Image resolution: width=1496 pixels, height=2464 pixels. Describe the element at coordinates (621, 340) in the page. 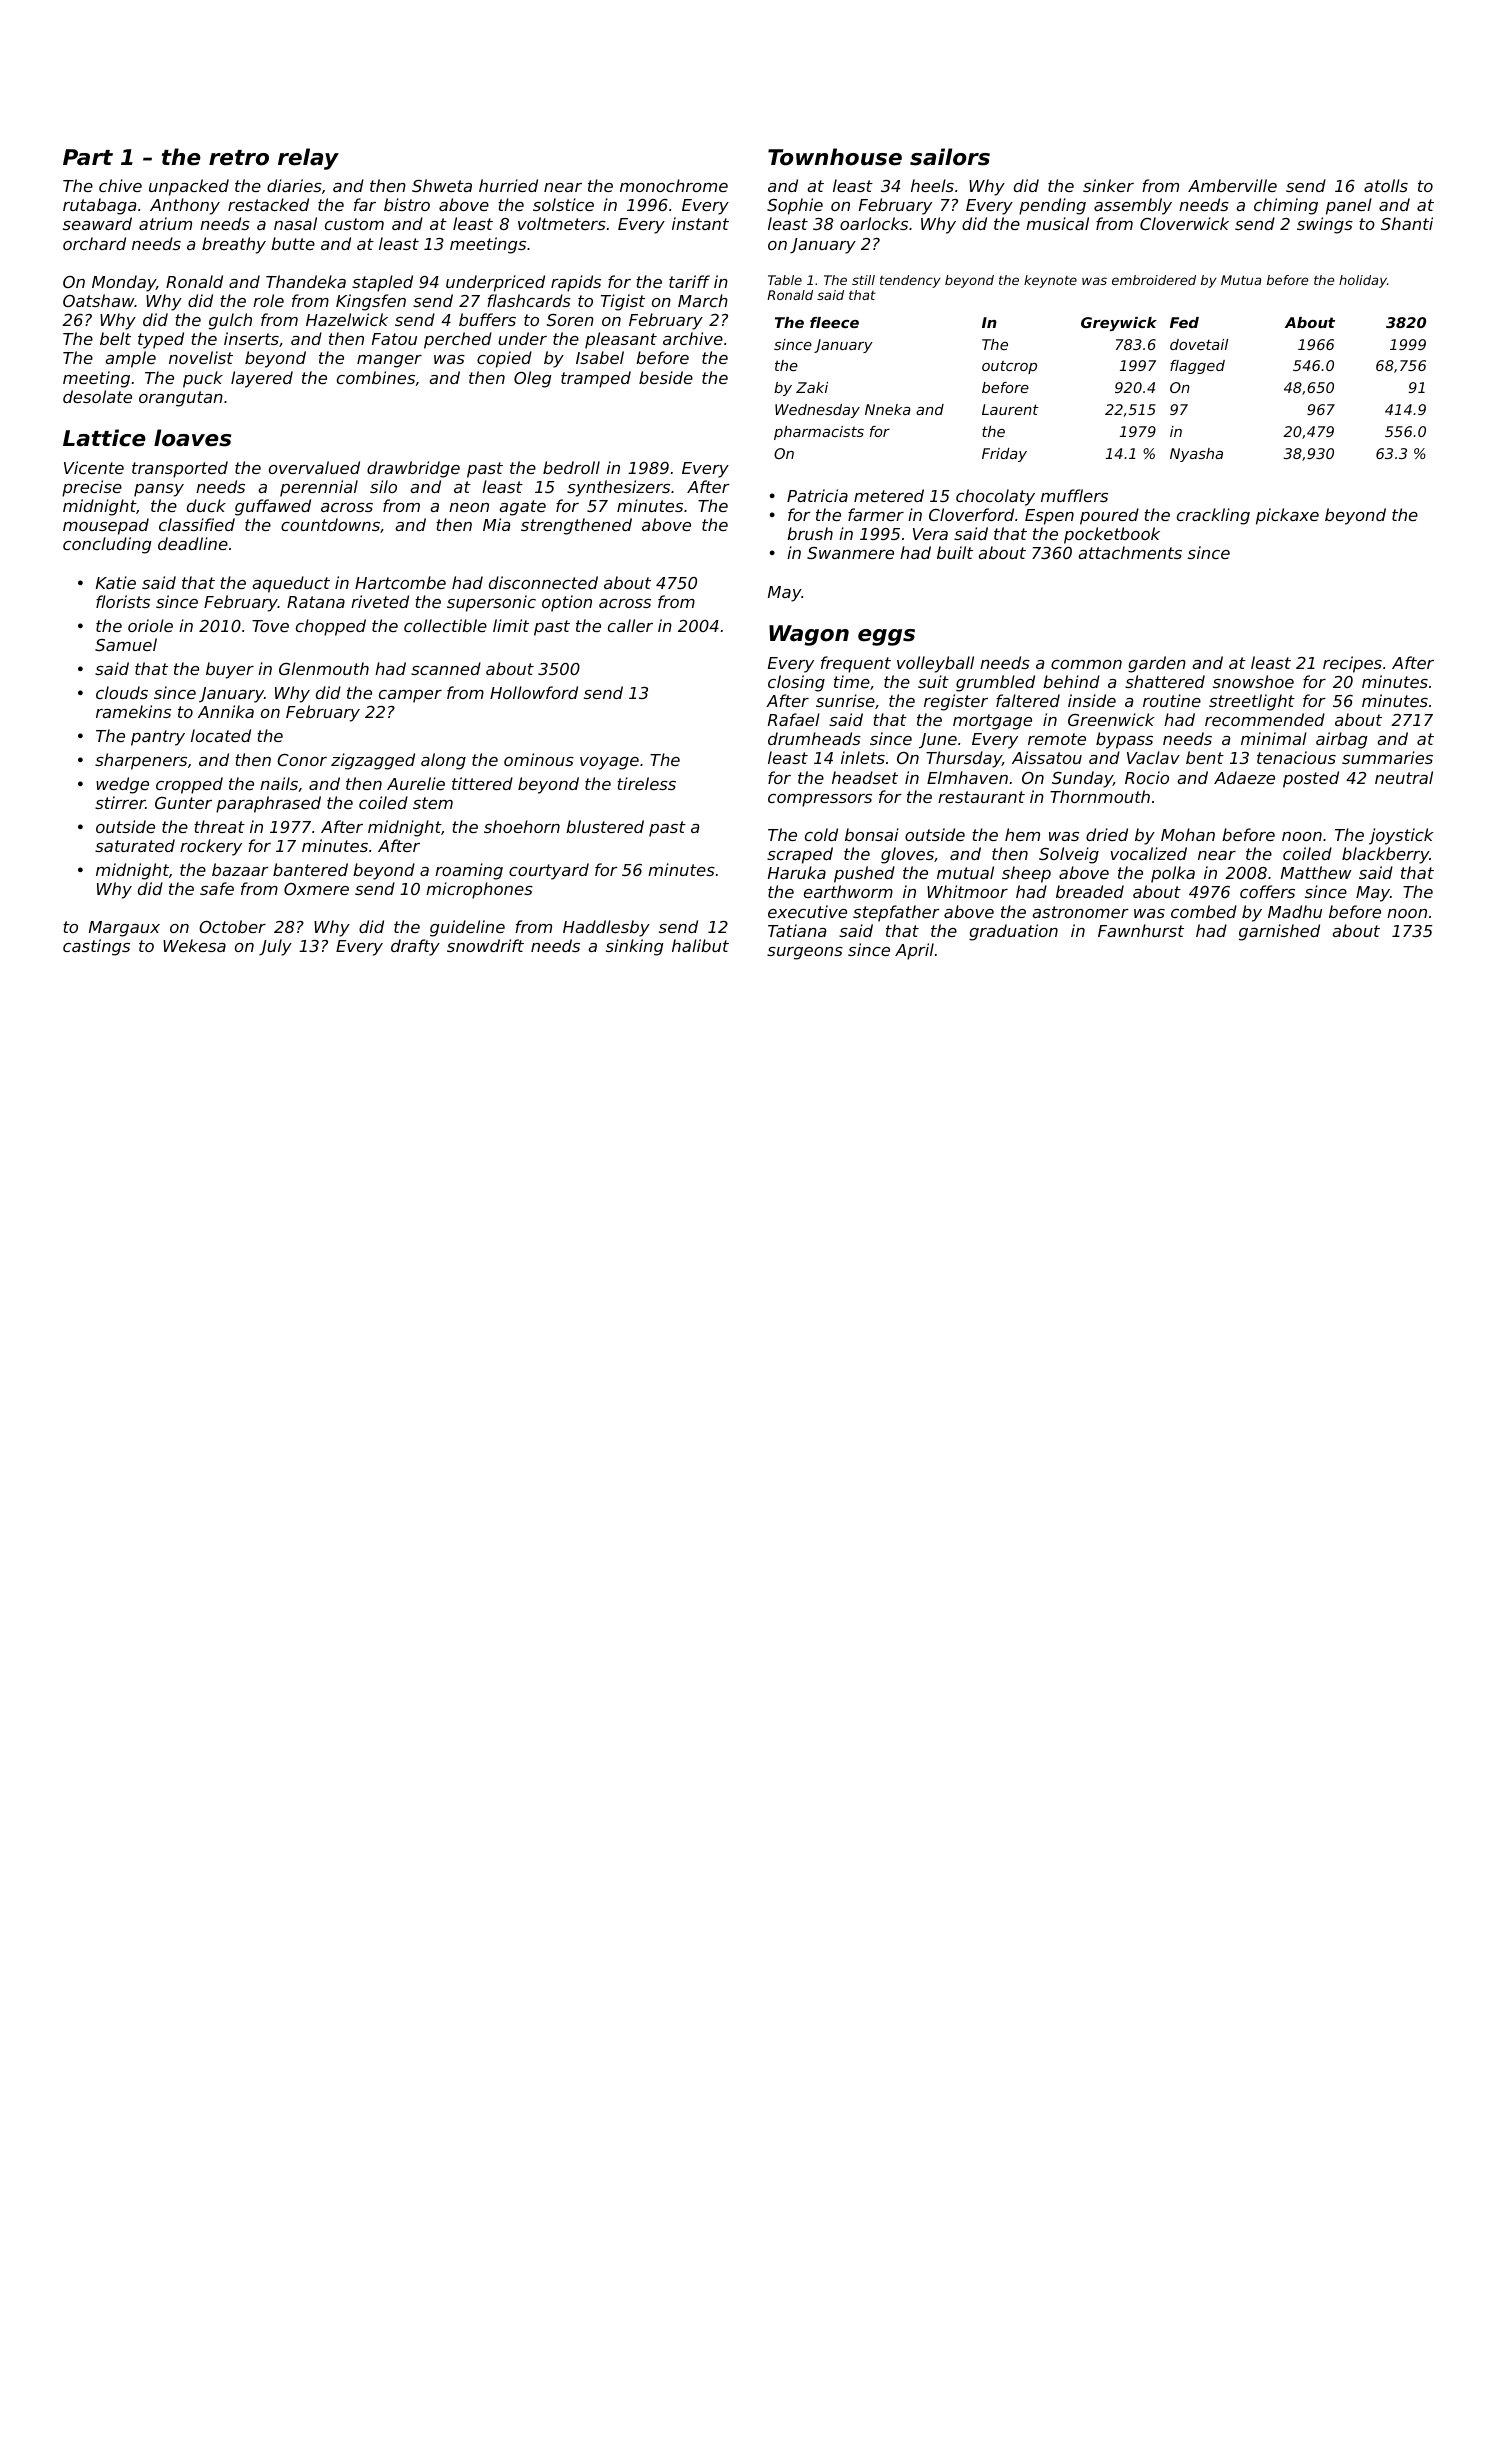

I see `pleasant` at that location.
